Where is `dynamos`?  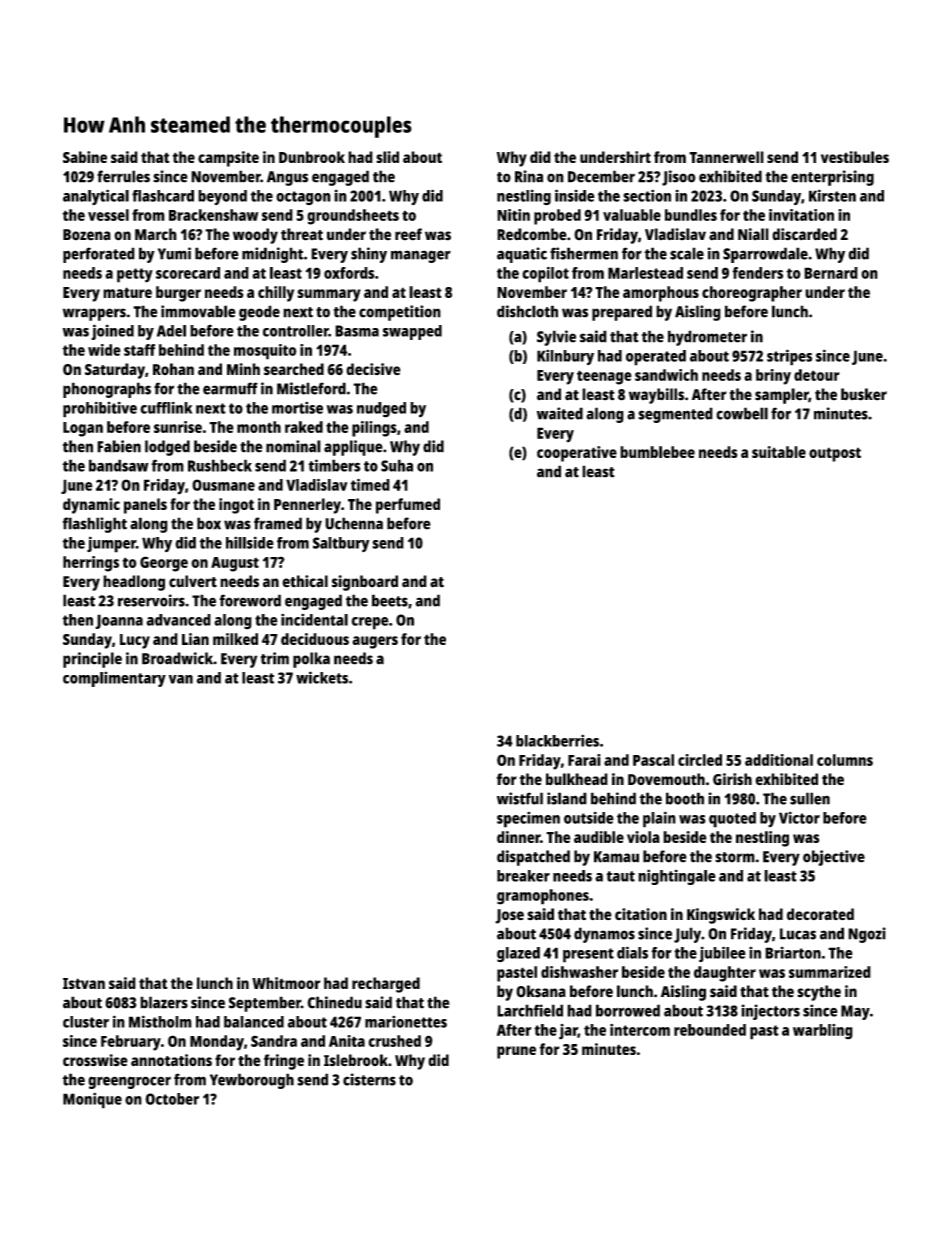
dynamos is located at coordinates (604, 935).
